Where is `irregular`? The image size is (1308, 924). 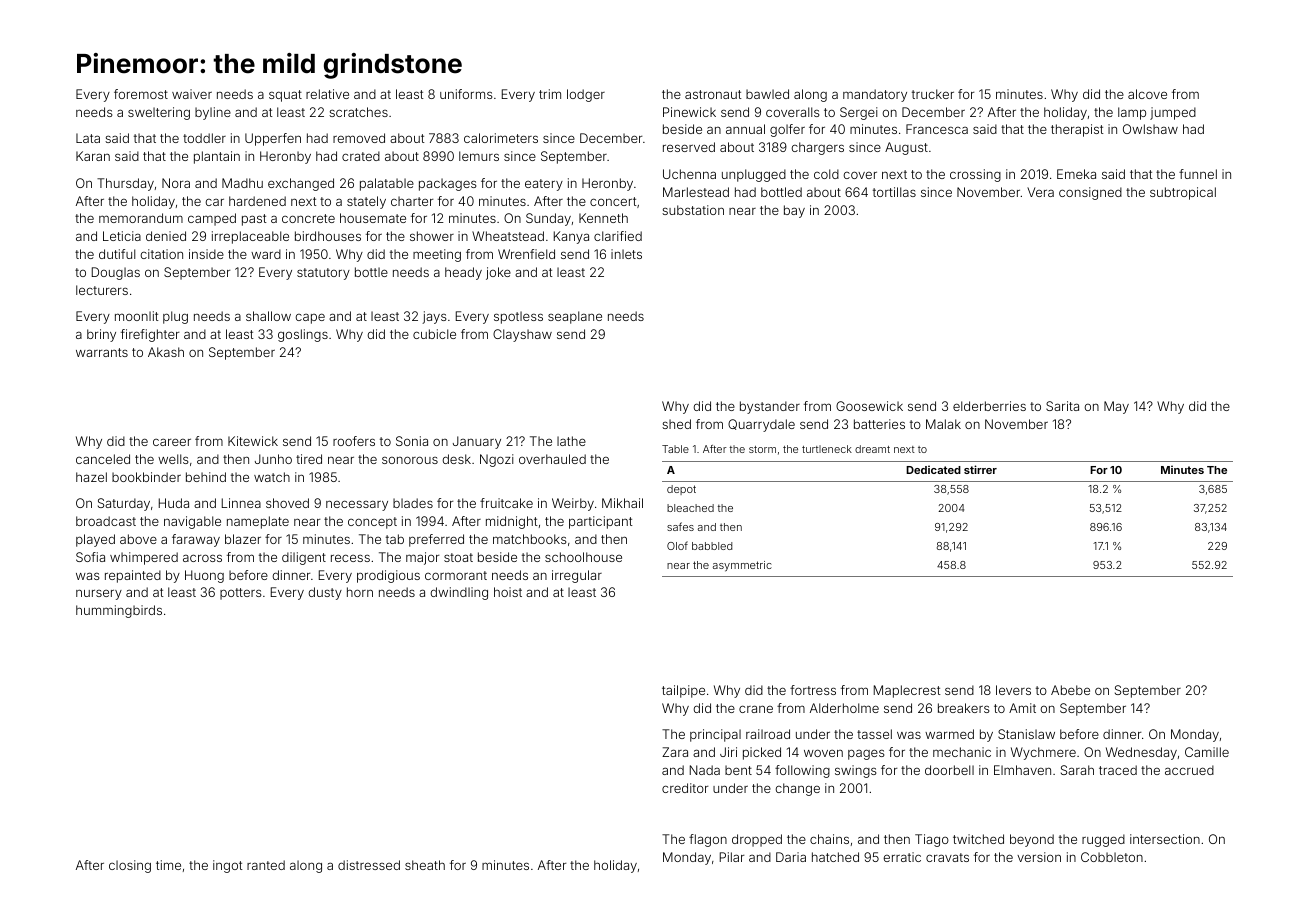 irregular is located at coordinates (577, 576).
